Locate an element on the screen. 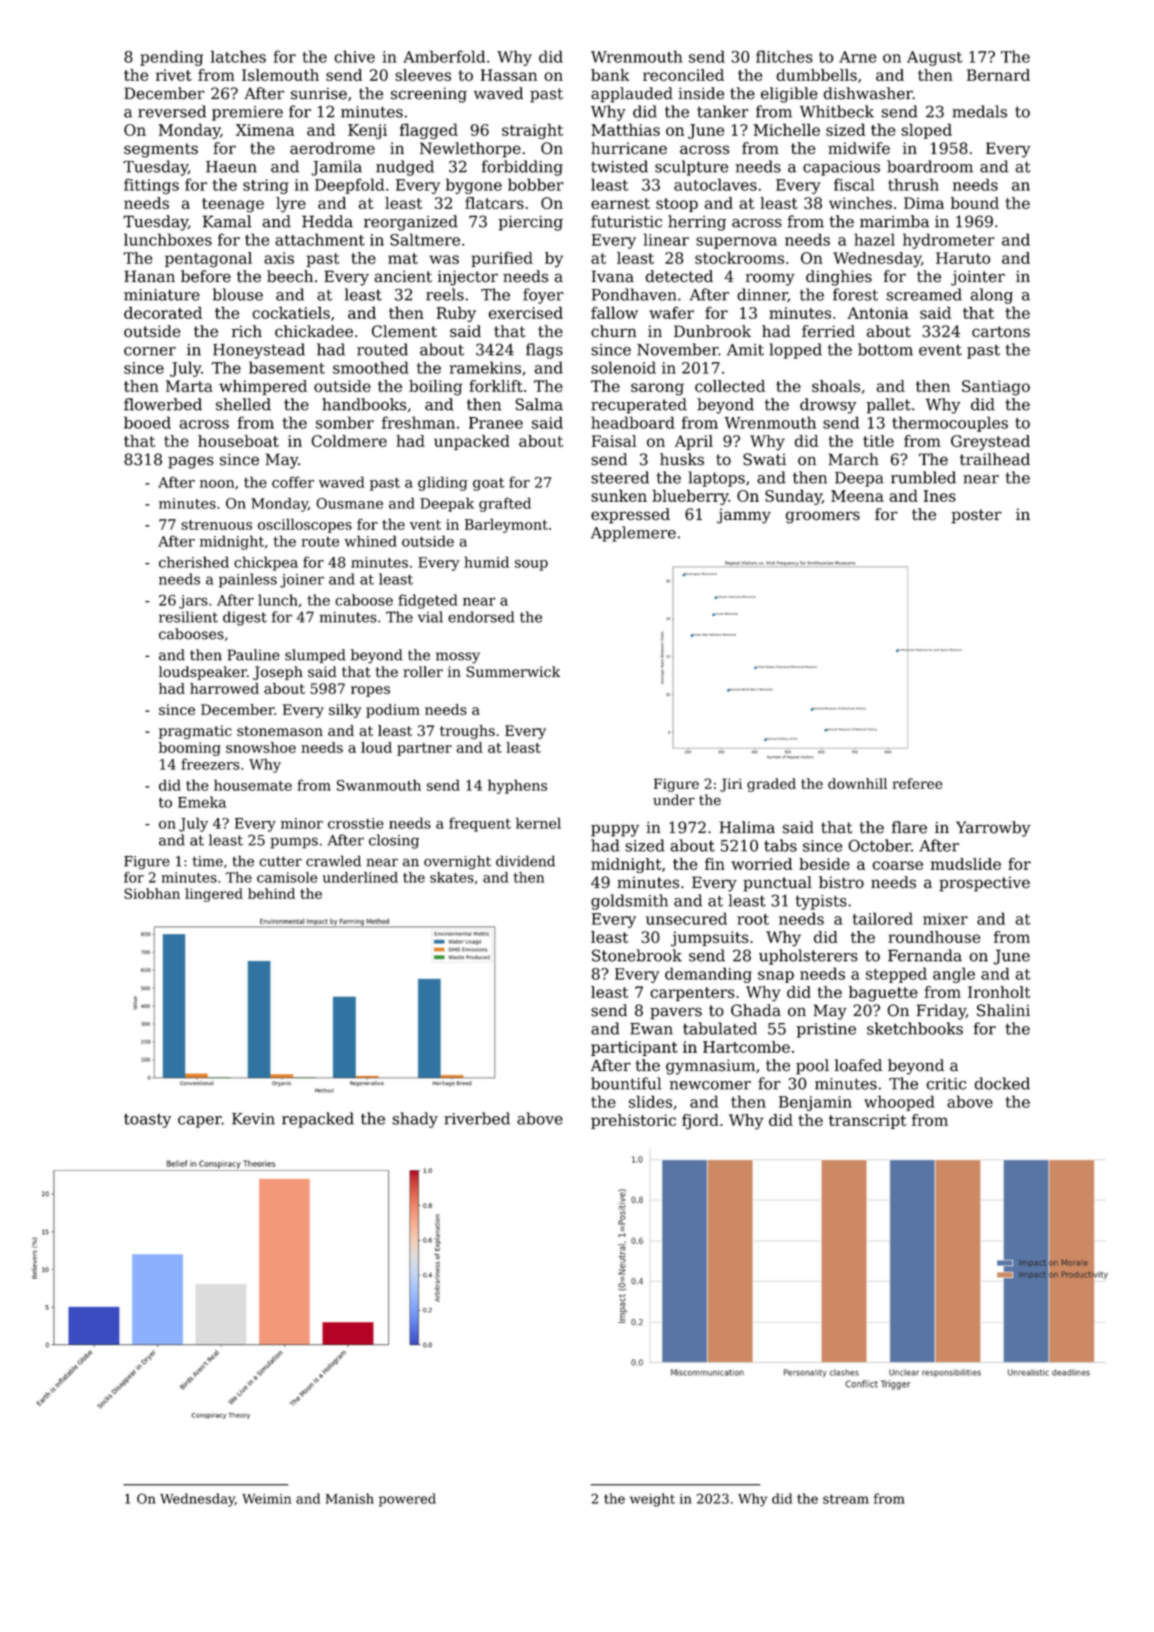 The height and width of the screenshot is (1632, 1154). stream is located at coordinates (846, 1499).
